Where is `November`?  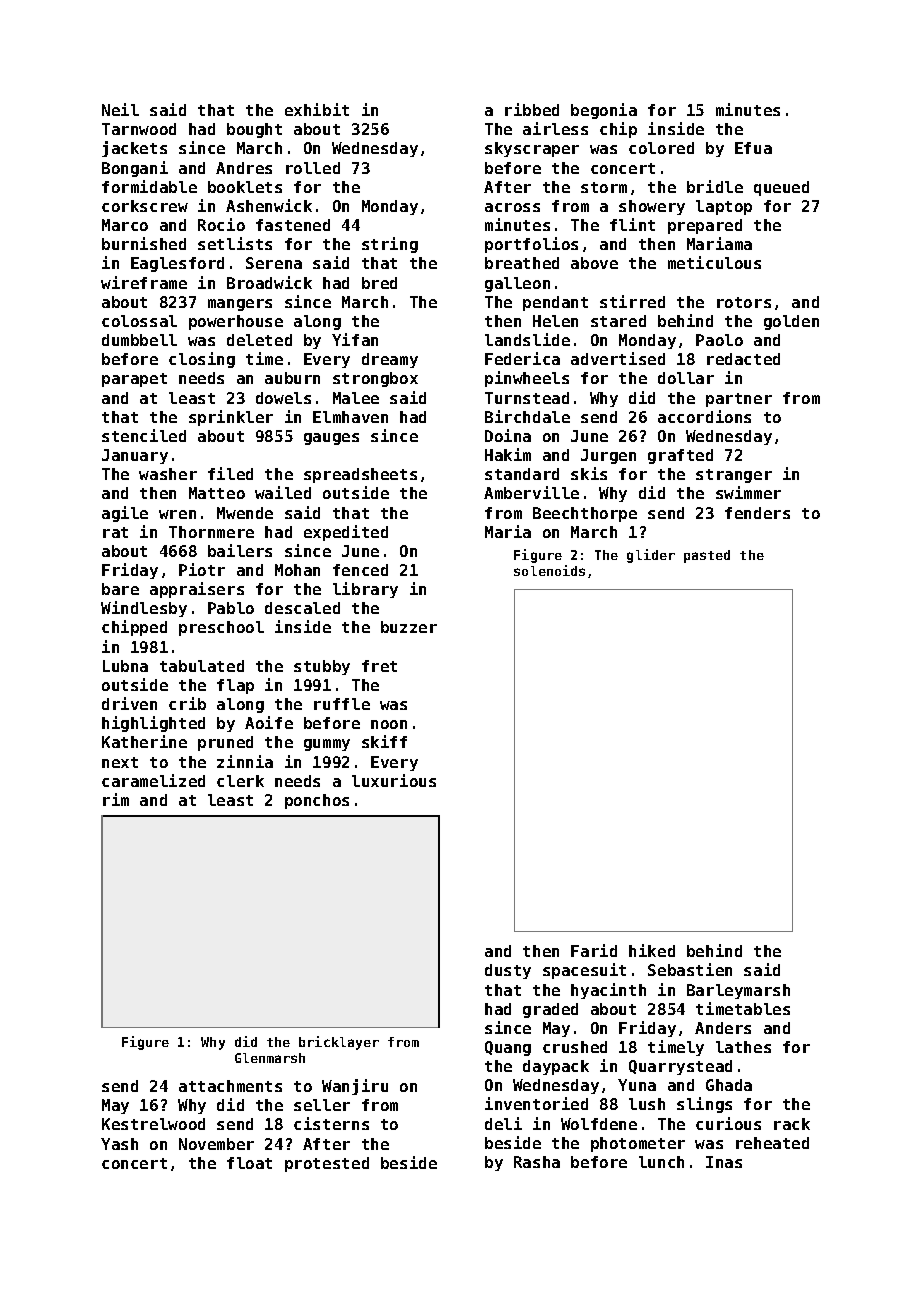
November is located at coordinates (216, 1144).
